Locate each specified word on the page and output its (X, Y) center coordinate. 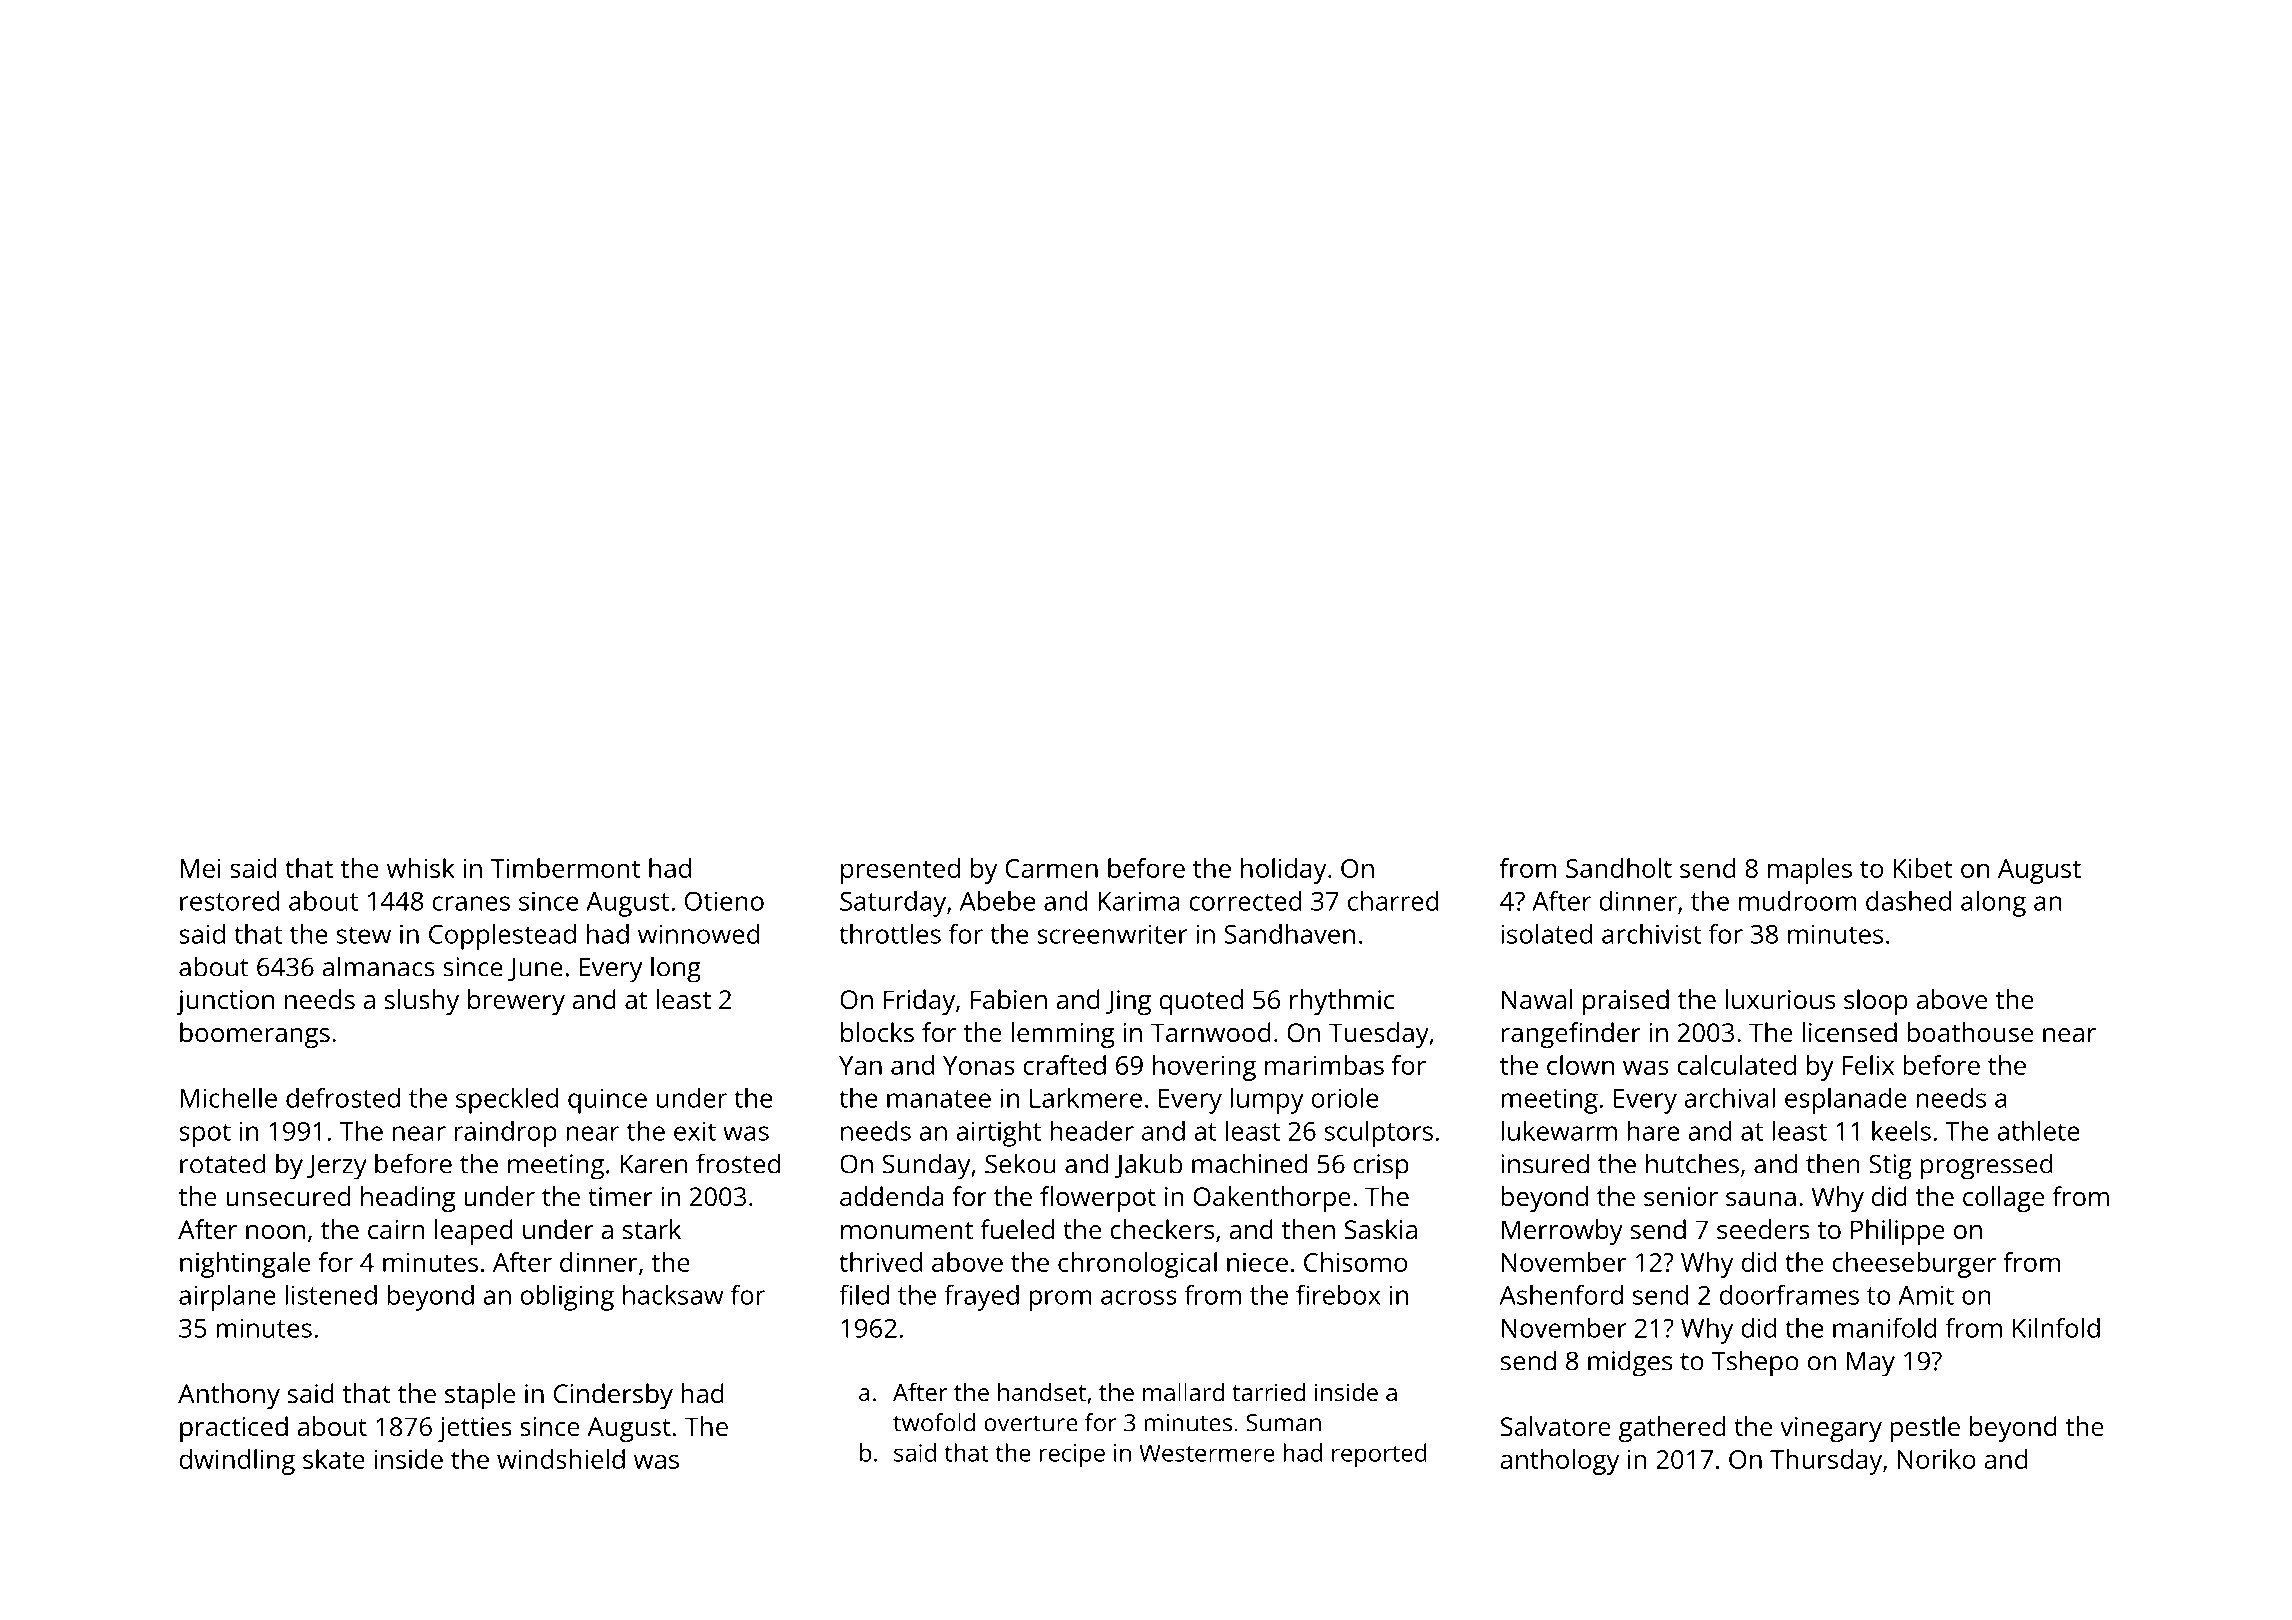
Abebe (997, 901)
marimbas (1324, 1065)
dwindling (237, 1462)
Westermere (1207, 1453)
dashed (1908, 901)
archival (1729, 1098)
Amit (1926, 1295)
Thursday (1826, 1462)
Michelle (229, 1098)
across (1139, 1297)
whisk (421, 868)
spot (205, 1135)
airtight (998, 1134)
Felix (1868, 1065)
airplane (227, 1298)
